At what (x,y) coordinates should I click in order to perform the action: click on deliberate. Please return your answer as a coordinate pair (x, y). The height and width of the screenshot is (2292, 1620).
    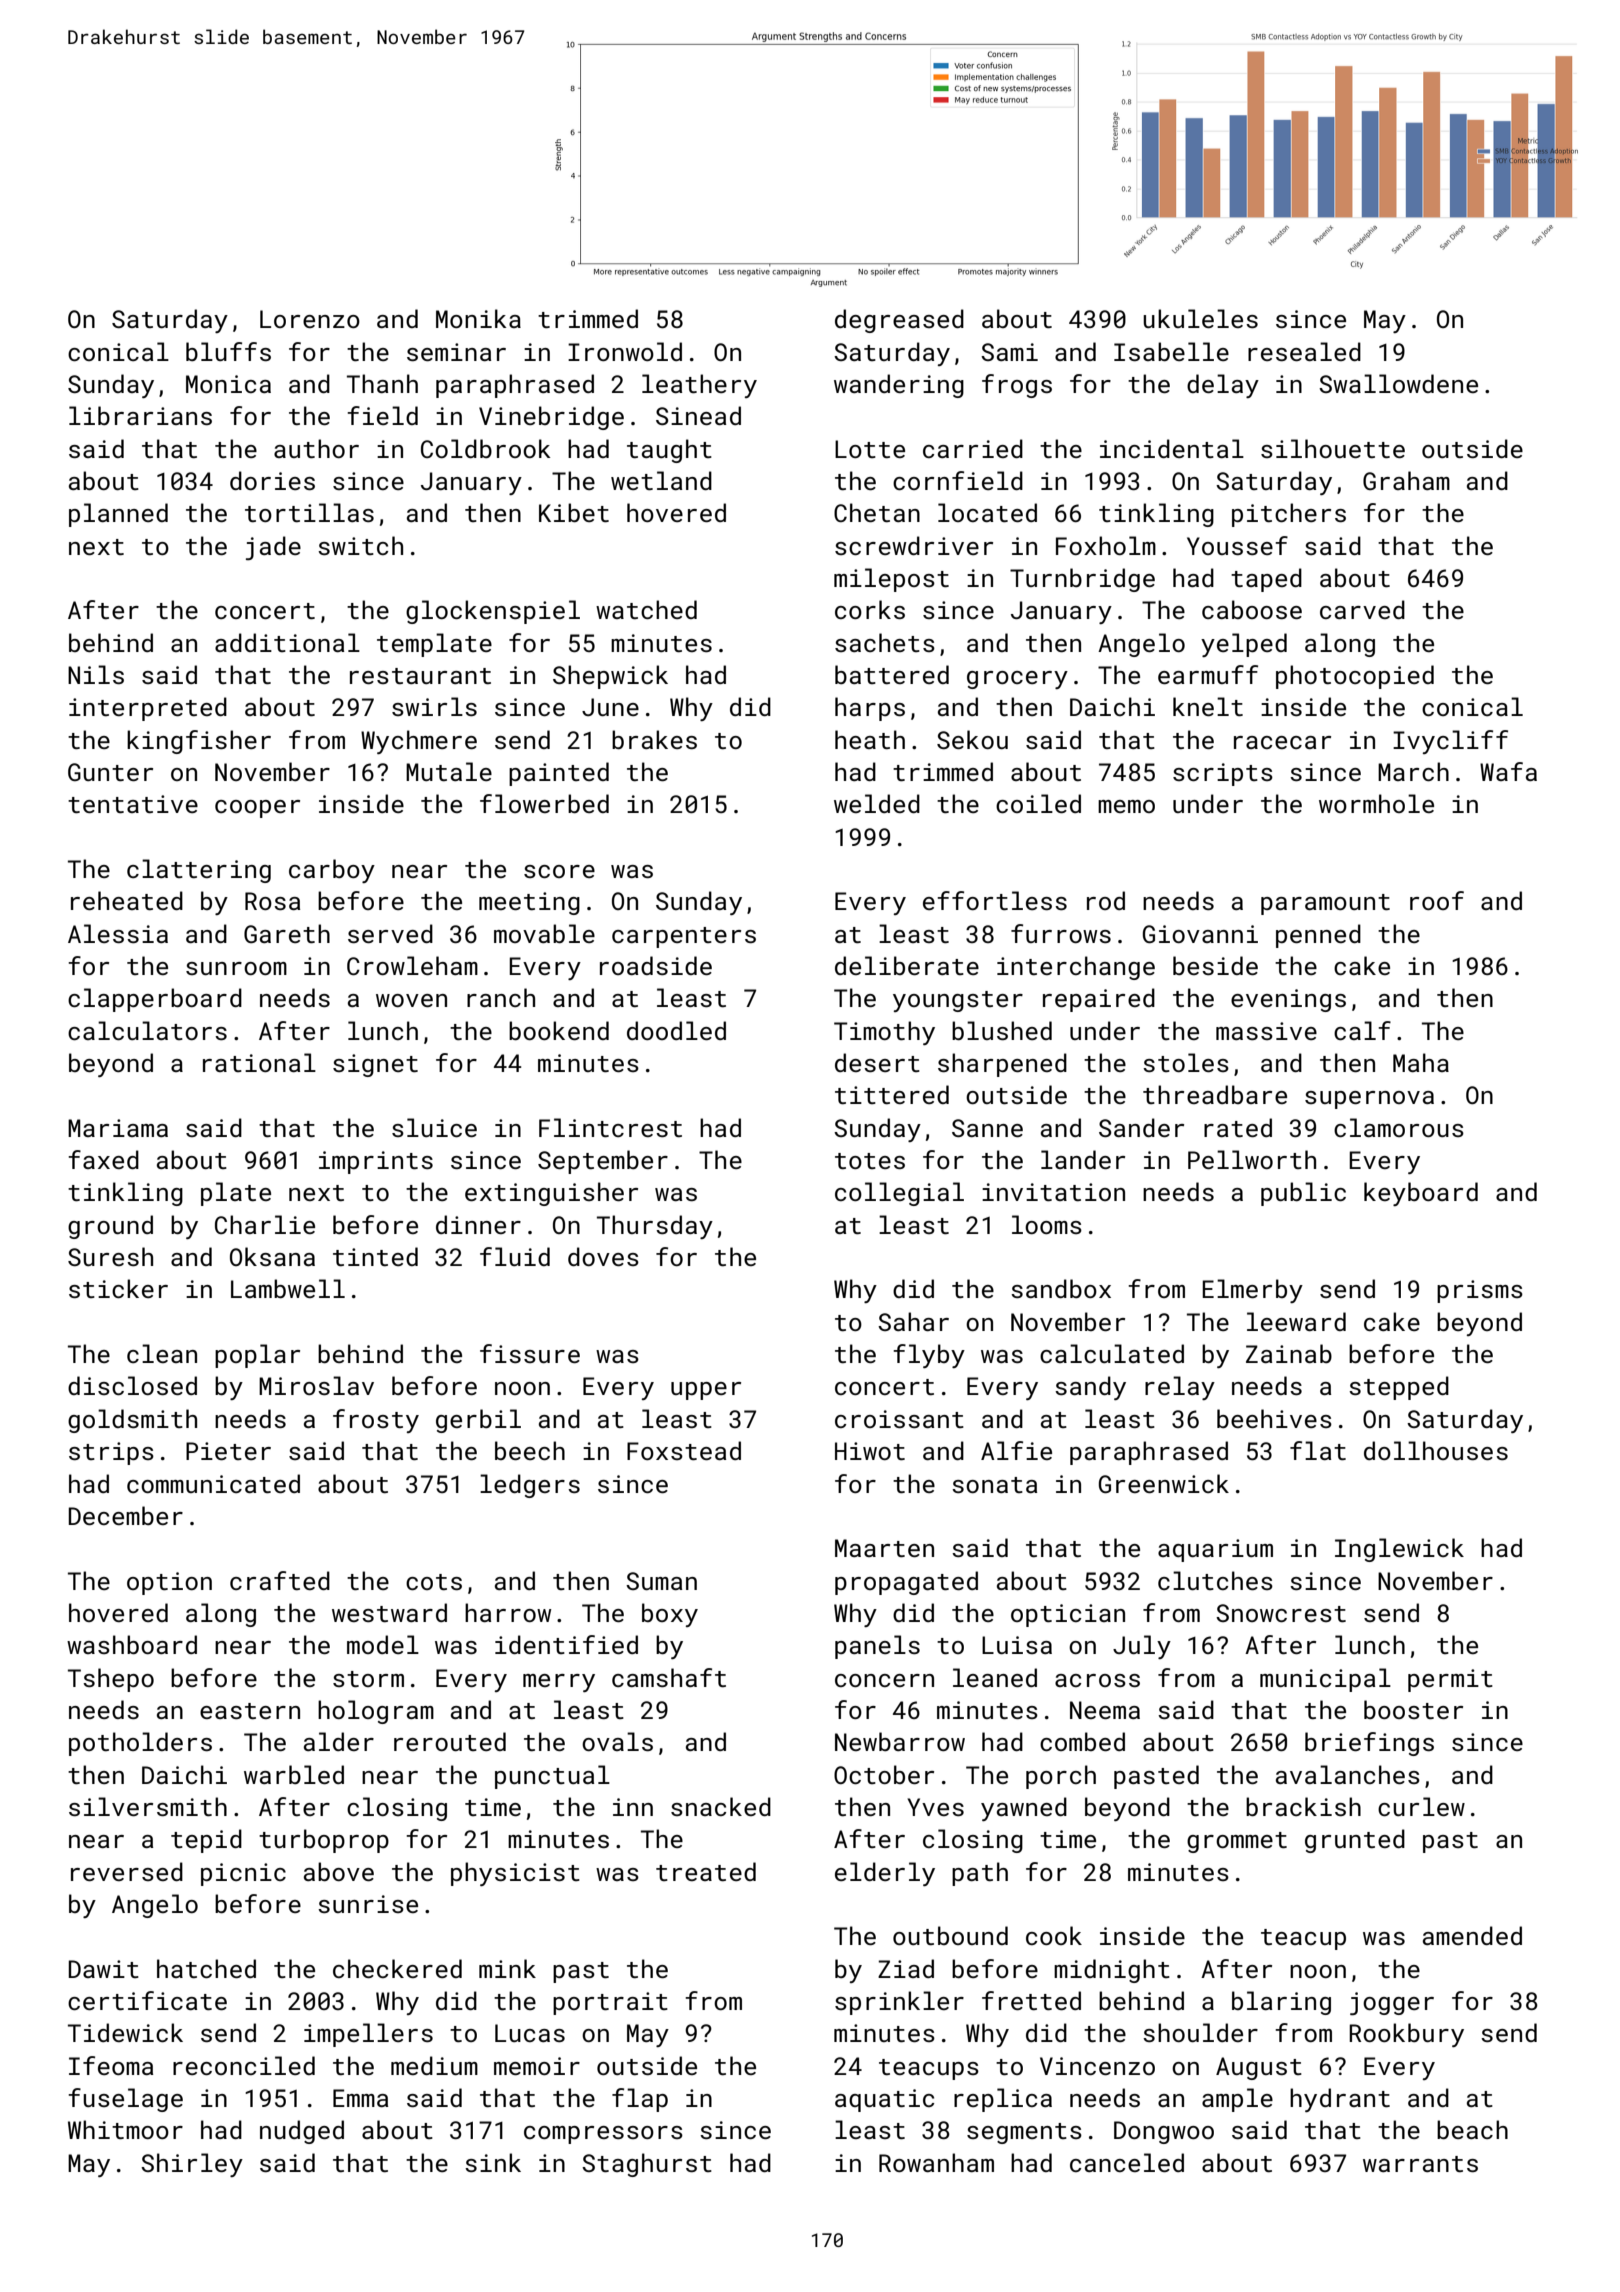
    Looking at the image, I should click on (907, 965).
